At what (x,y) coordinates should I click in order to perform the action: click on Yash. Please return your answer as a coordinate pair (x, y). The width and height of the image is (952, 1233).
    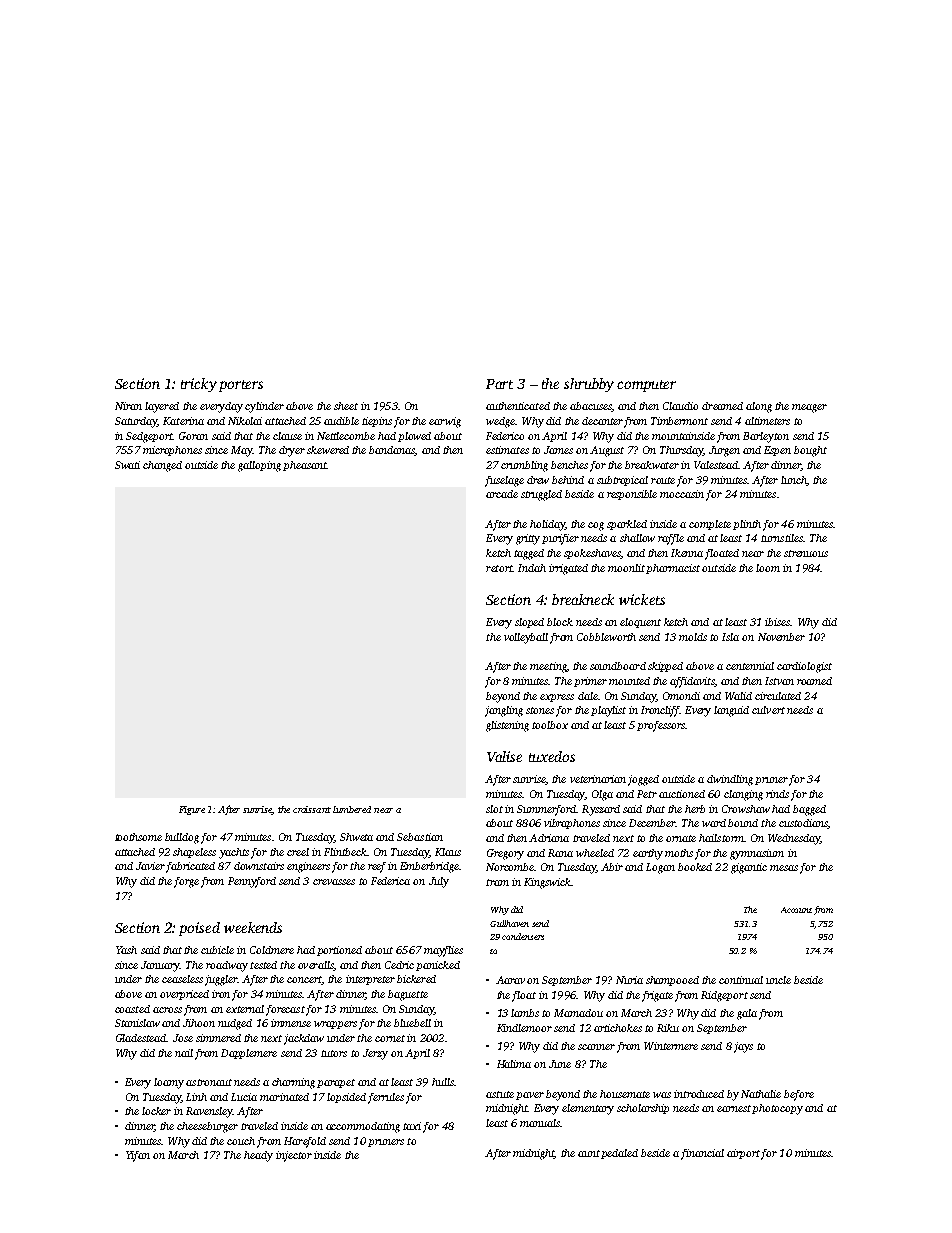
    Looking at the image, I should click on (126, 950).
